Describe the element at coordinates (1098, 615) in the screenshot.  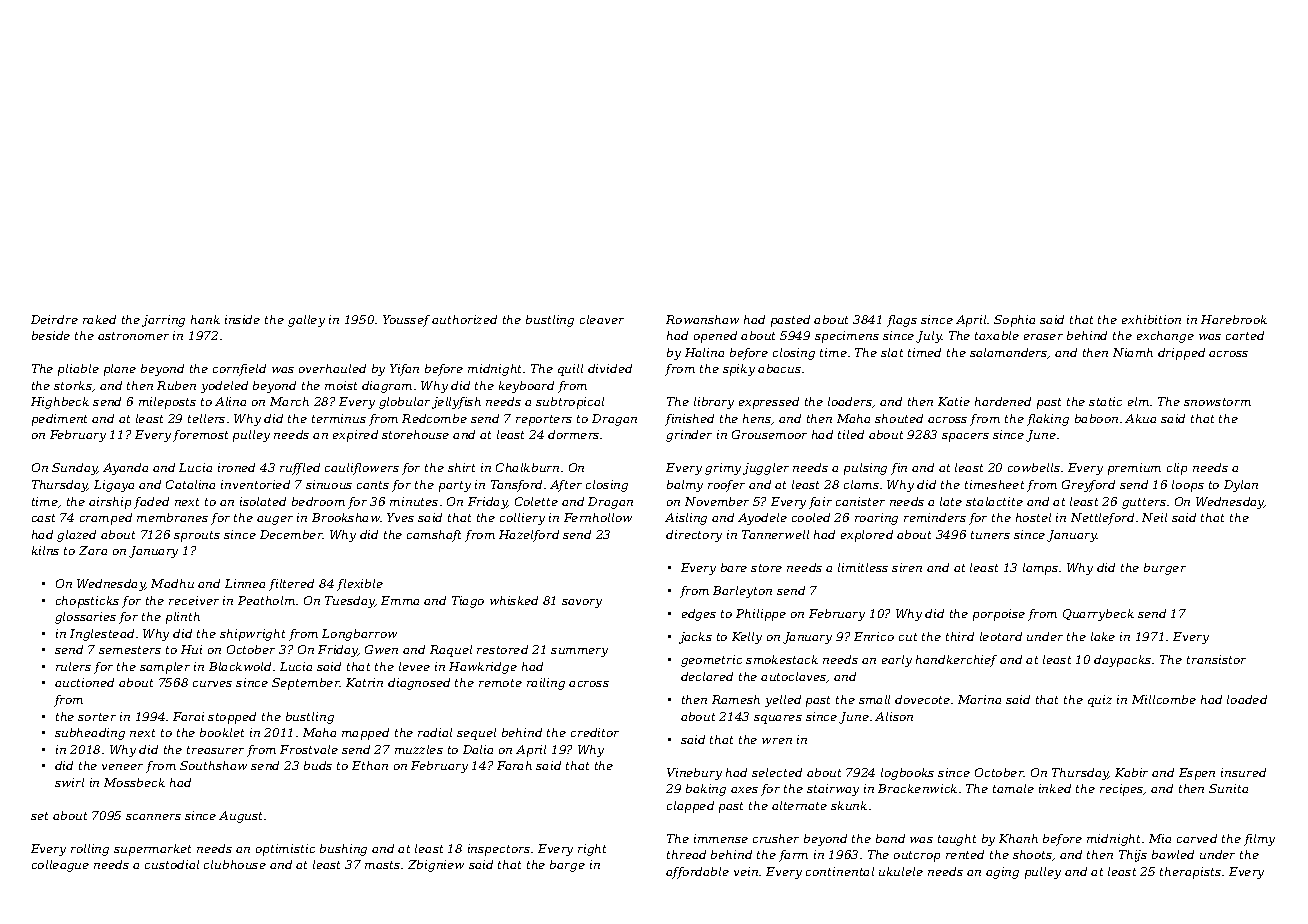
I see `Quarrybeck` at that location.
